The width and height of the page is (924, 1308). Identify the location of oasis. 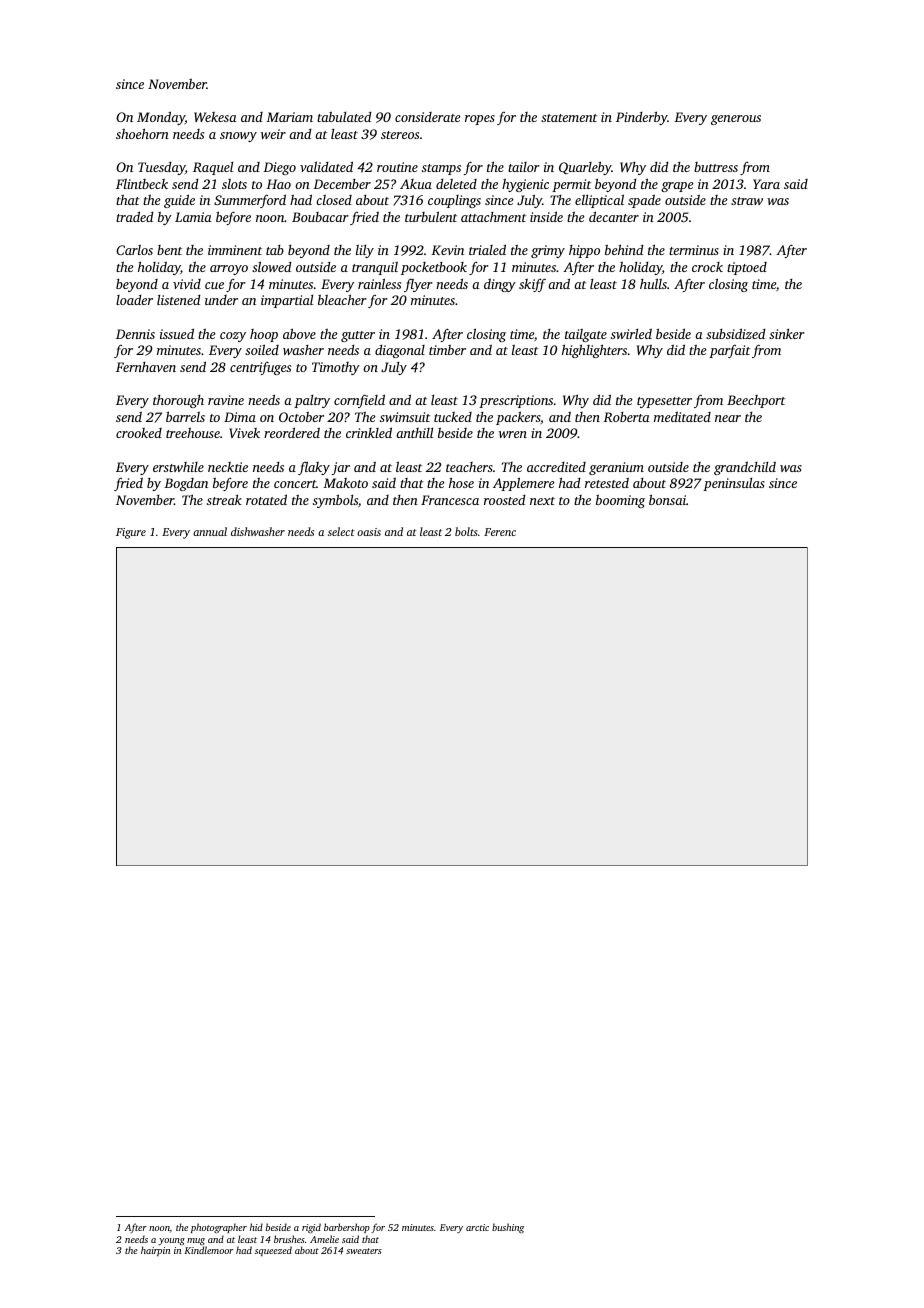
(369, 532).
